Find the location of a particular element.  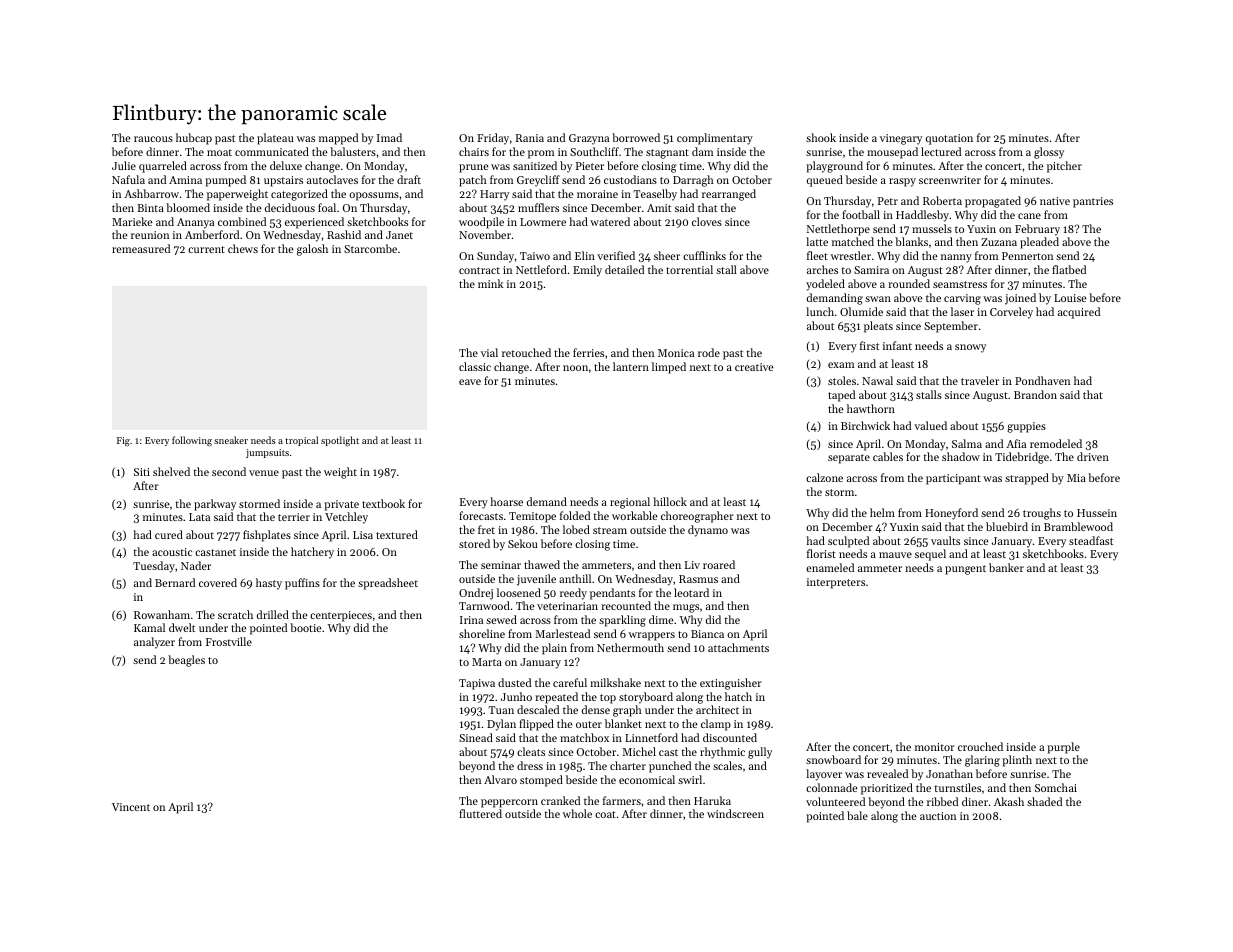

Sekou is located at coordinates (523, 543).
